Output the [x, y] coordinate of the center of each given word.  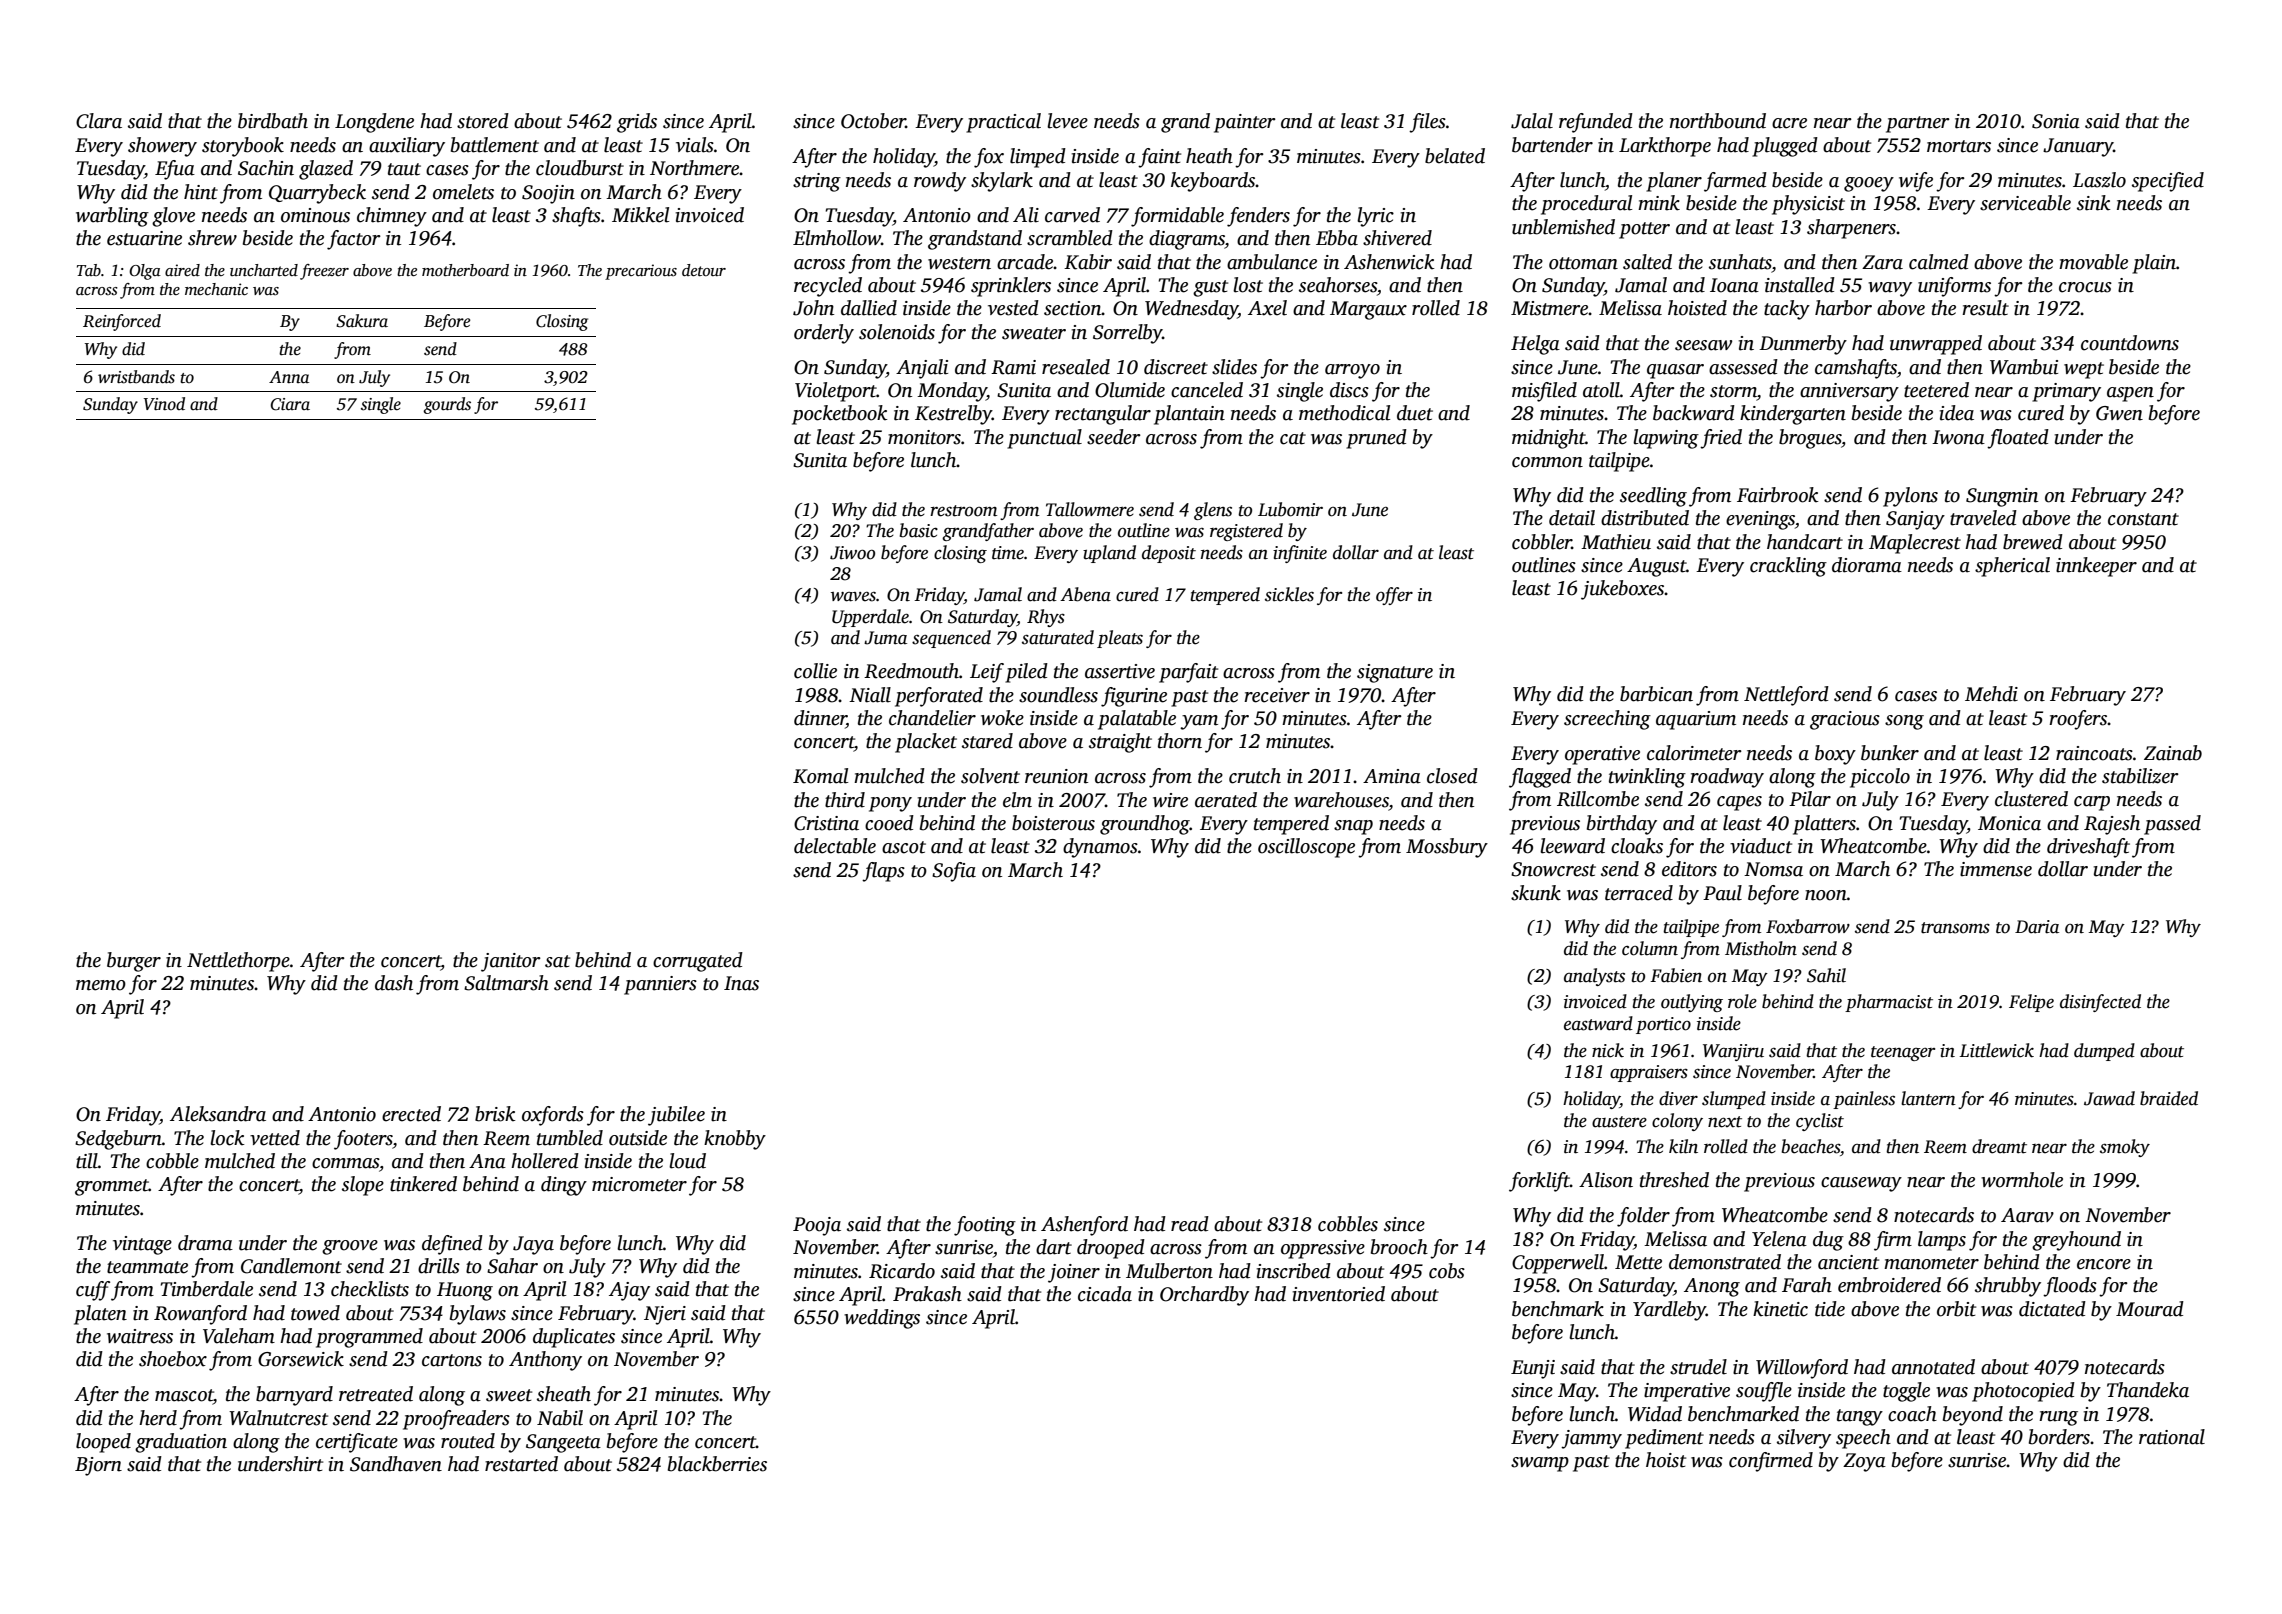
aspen [2130, 394]
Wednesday [1191, 310]
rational [2172, 1437]
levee [1067, 121]
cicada [1105, 1294]
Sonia [2056, 121]
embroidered [1889, 1285]
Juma [885, 638]
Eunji [1533, 1369]
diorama [1867, 565]
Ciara [290, 404]
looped [103, 1443]
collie [815, 671]
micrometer [639, 1184]
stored [483, 121]
